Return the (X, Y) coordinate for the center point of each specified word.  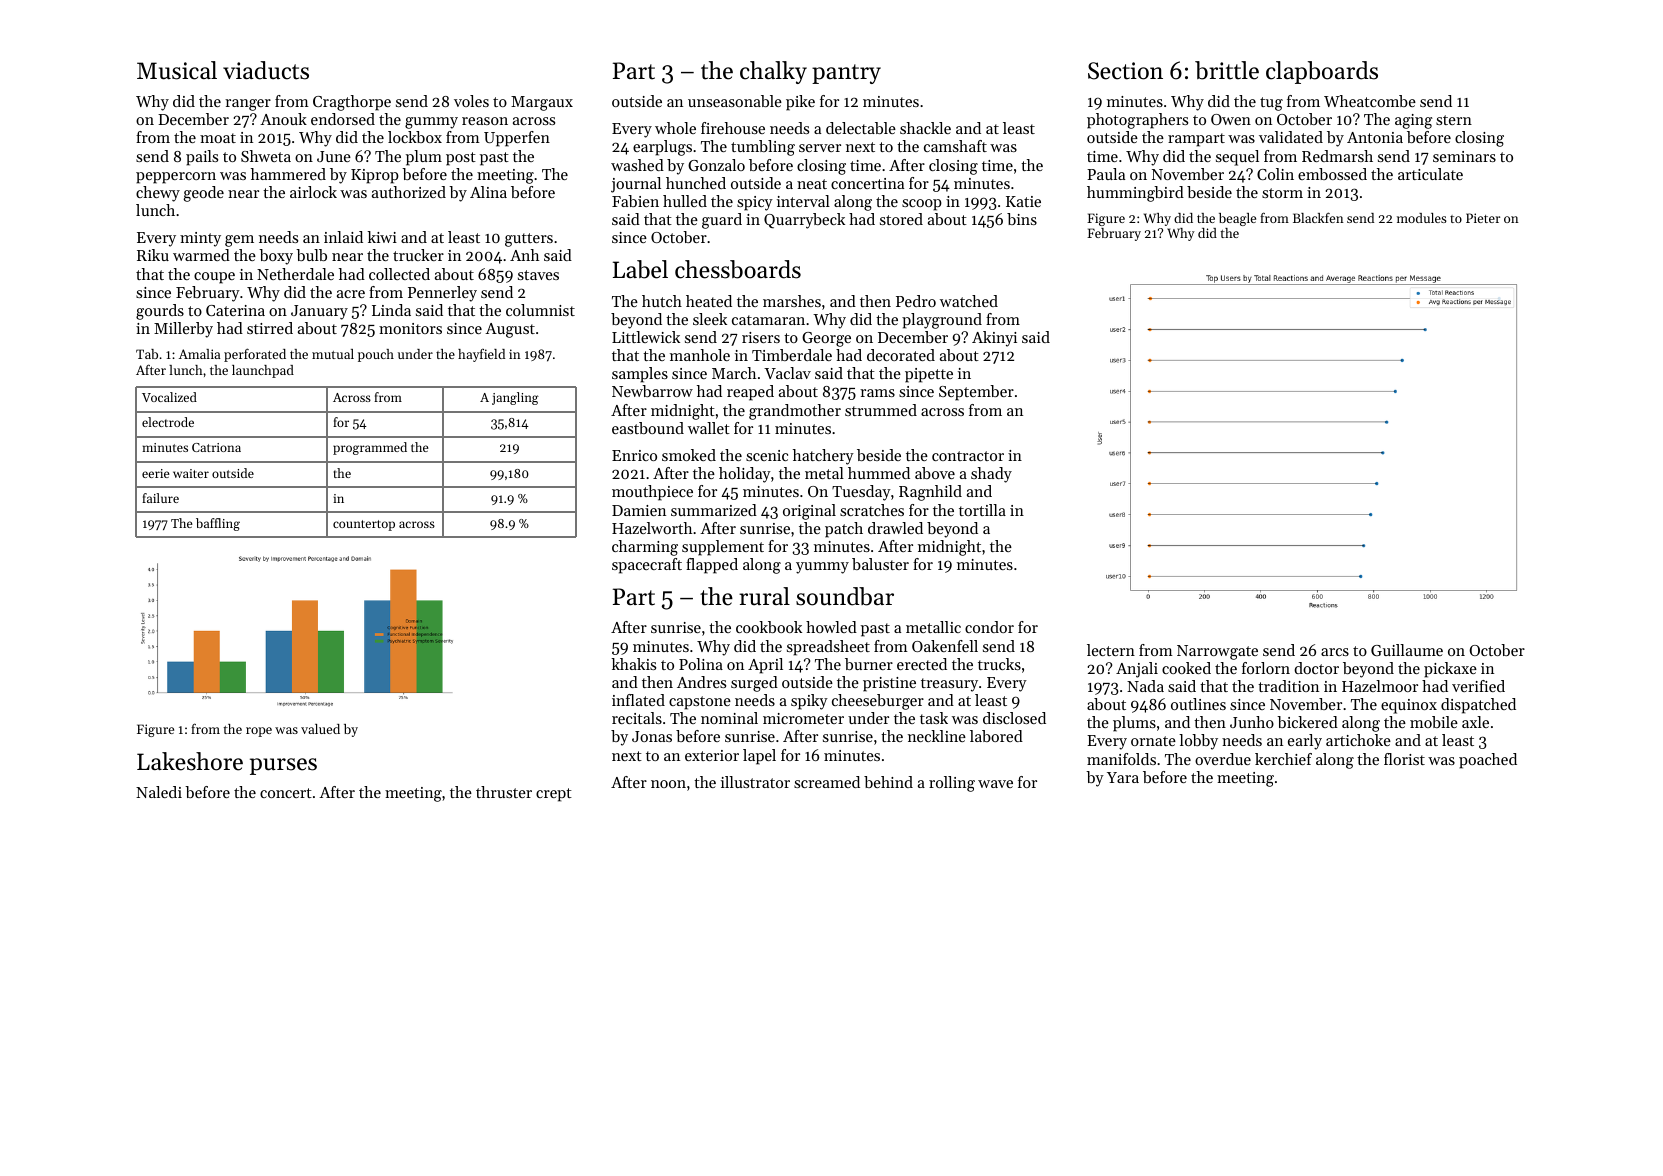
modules (1422, 218)
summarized (714, 510)
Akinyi (994, 339)
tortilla (982, 510)
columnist (540, 310)
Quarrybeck (804, 221)
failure (160, 498)
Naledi (159, 792)
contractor (968, 456)
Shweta (266, 156)
